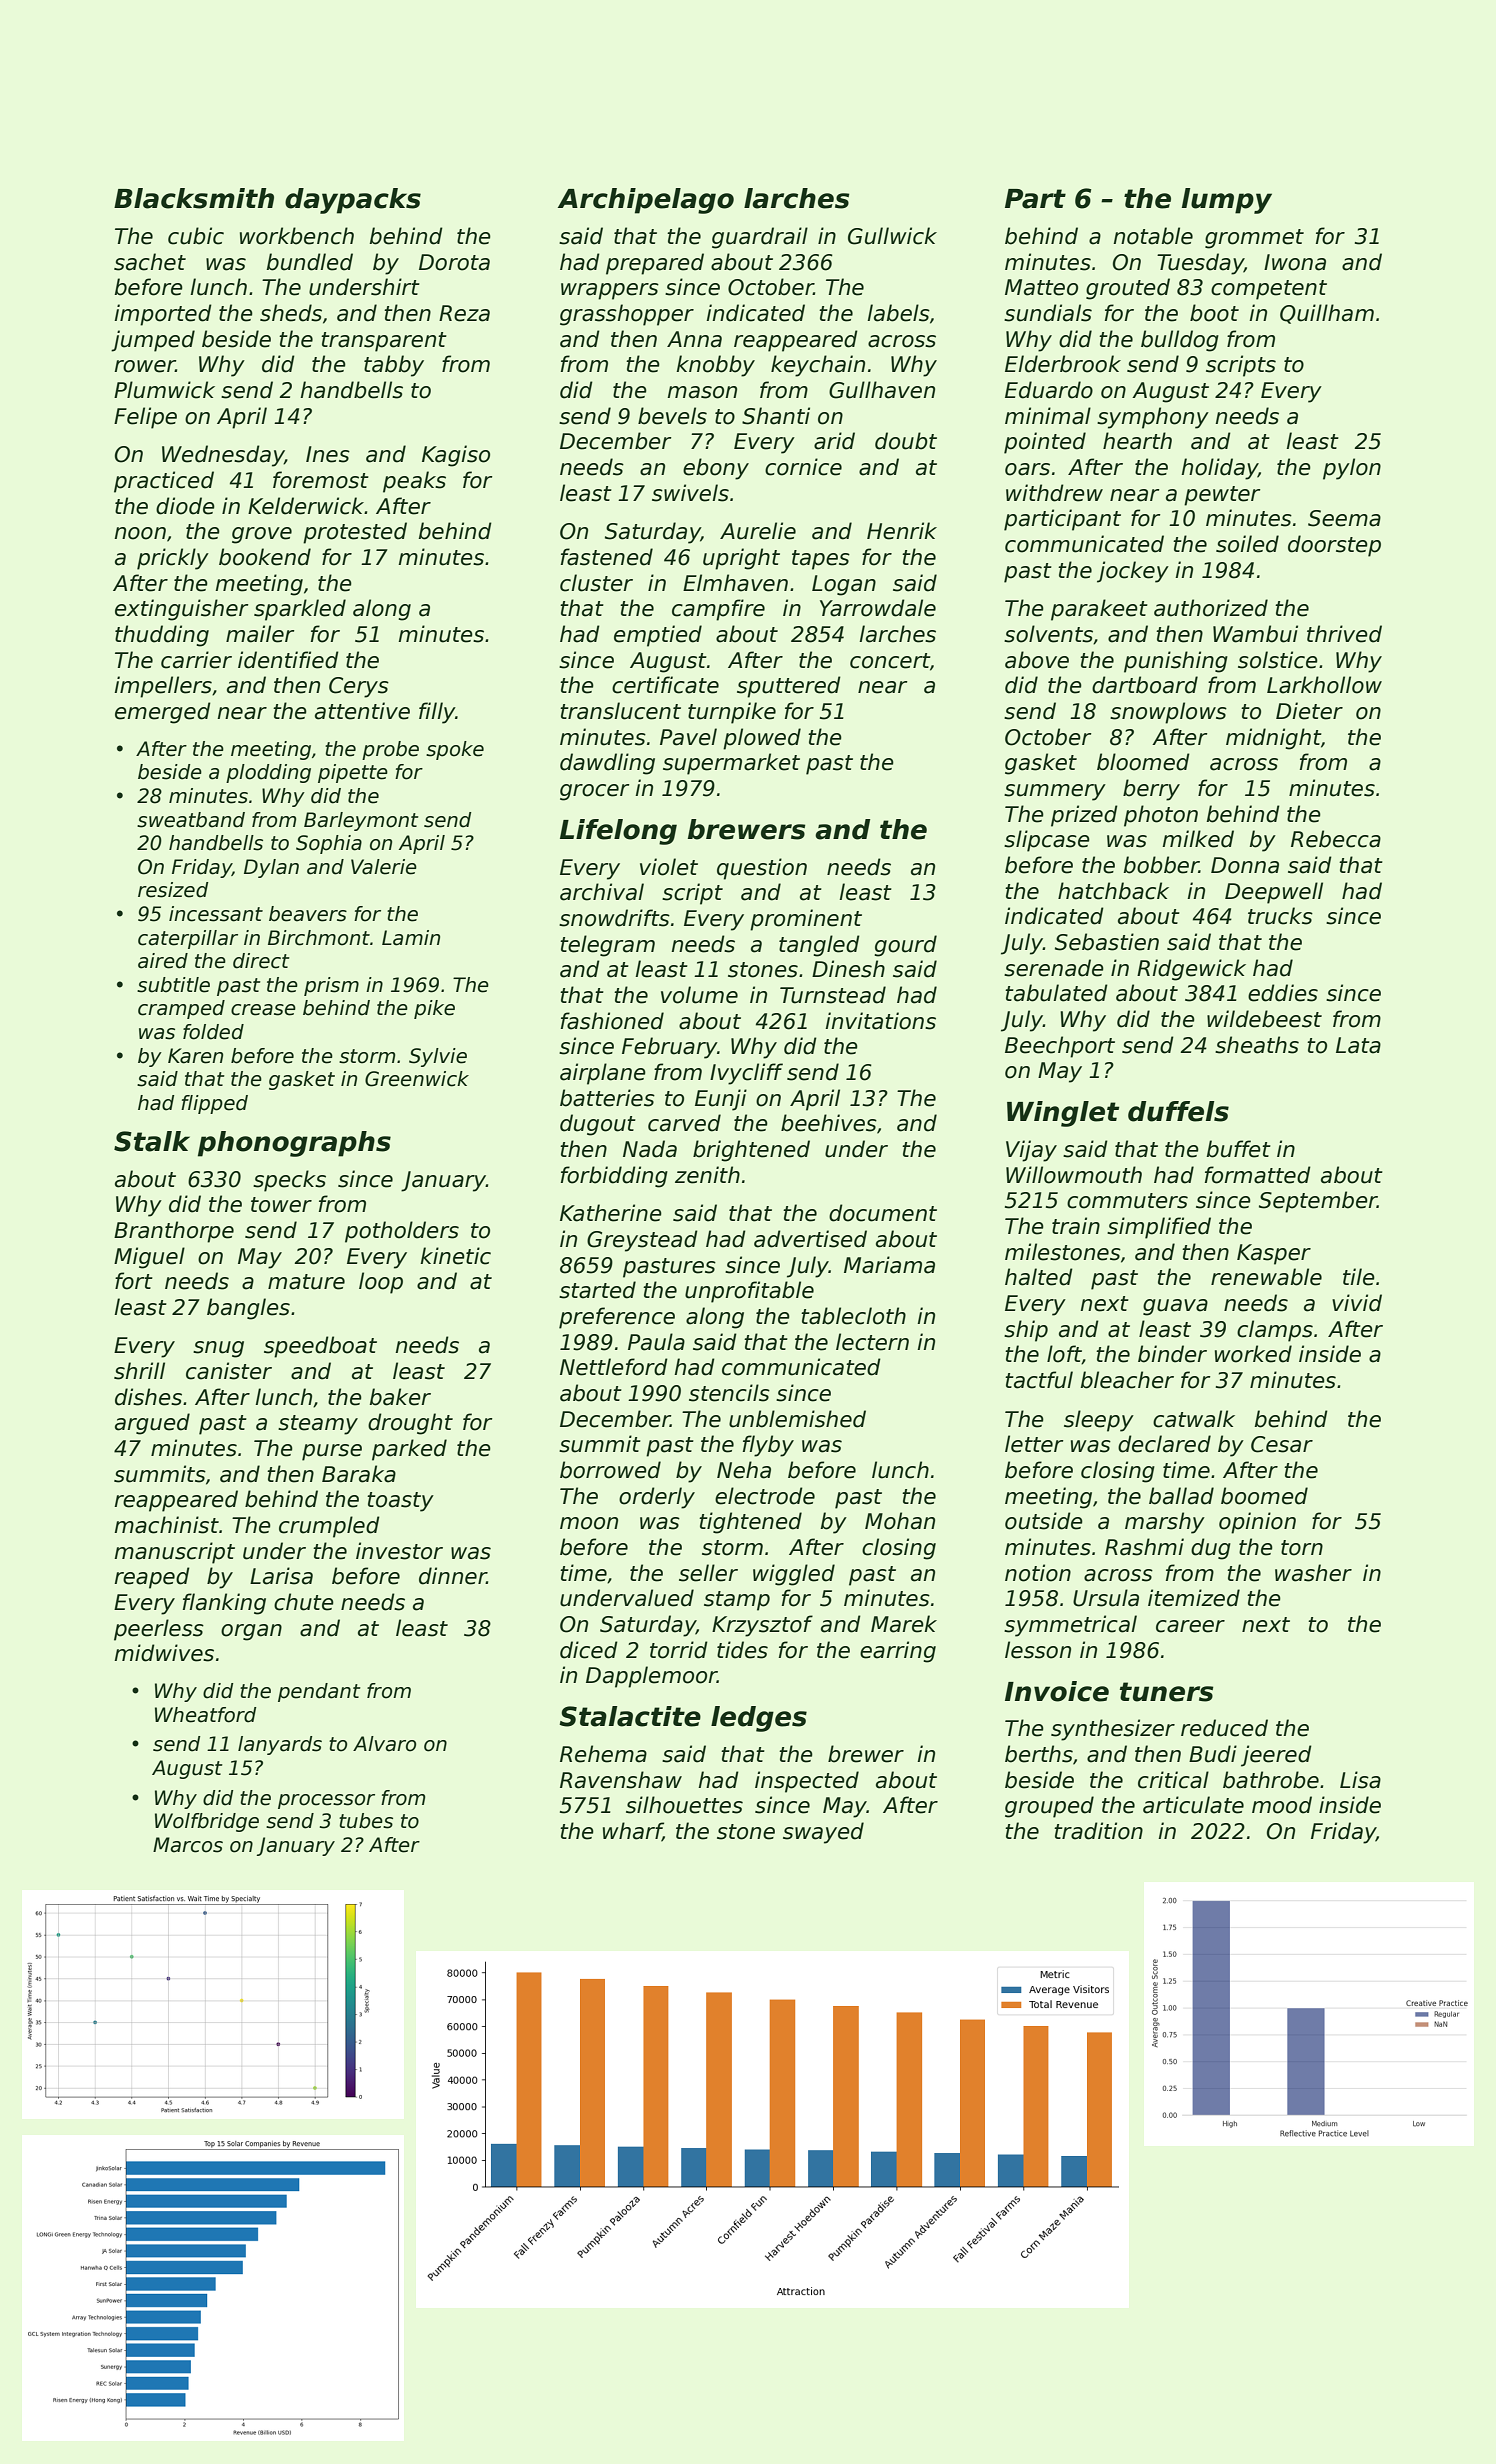  Describe the element at coordinates (205, 1715) in the screenshot. I see `Wheatford` at that location.
